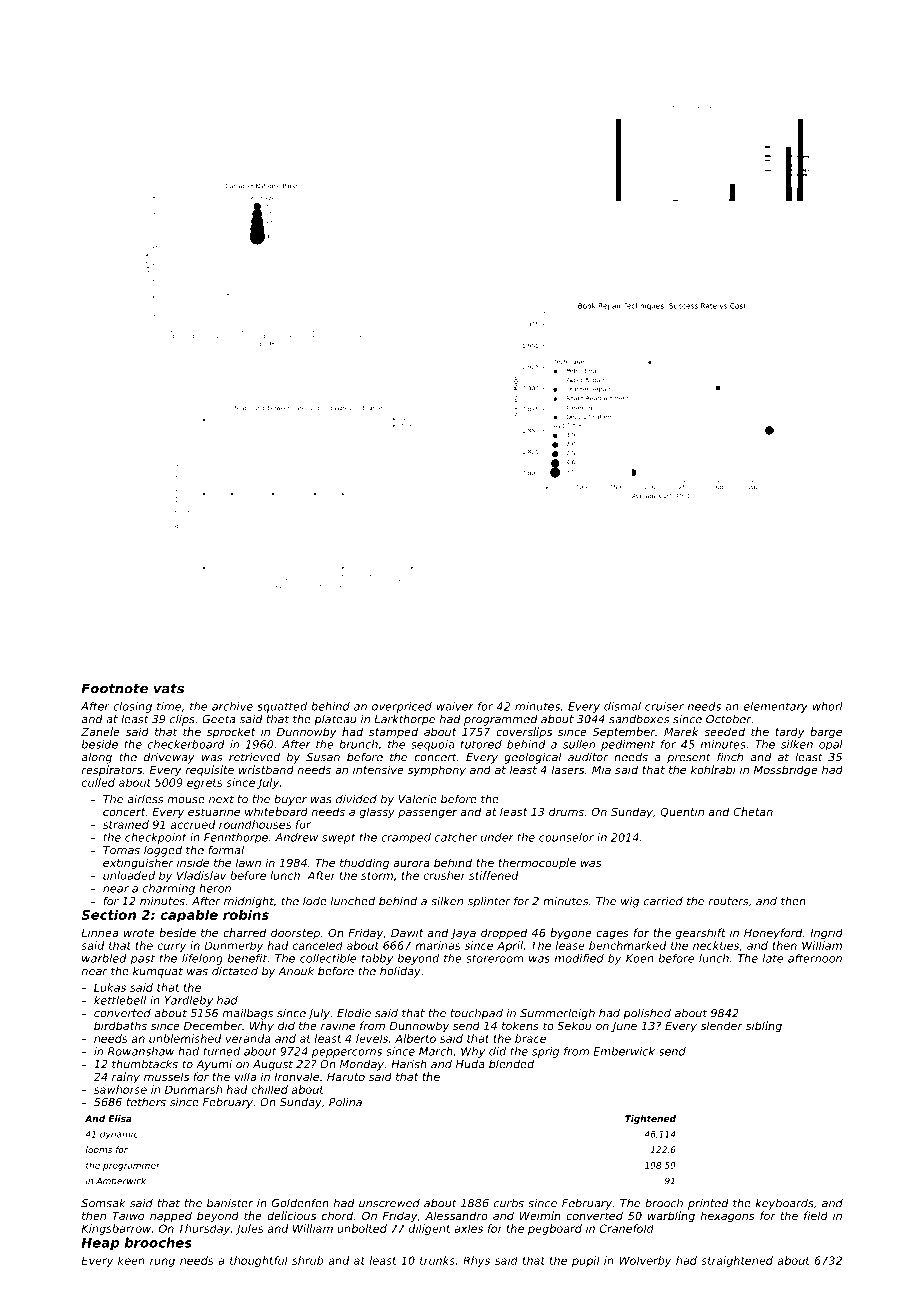 The image size is (924, 1308). Describe the element at coordinates (489, 902) in the page. I see `splinter` at that location.
